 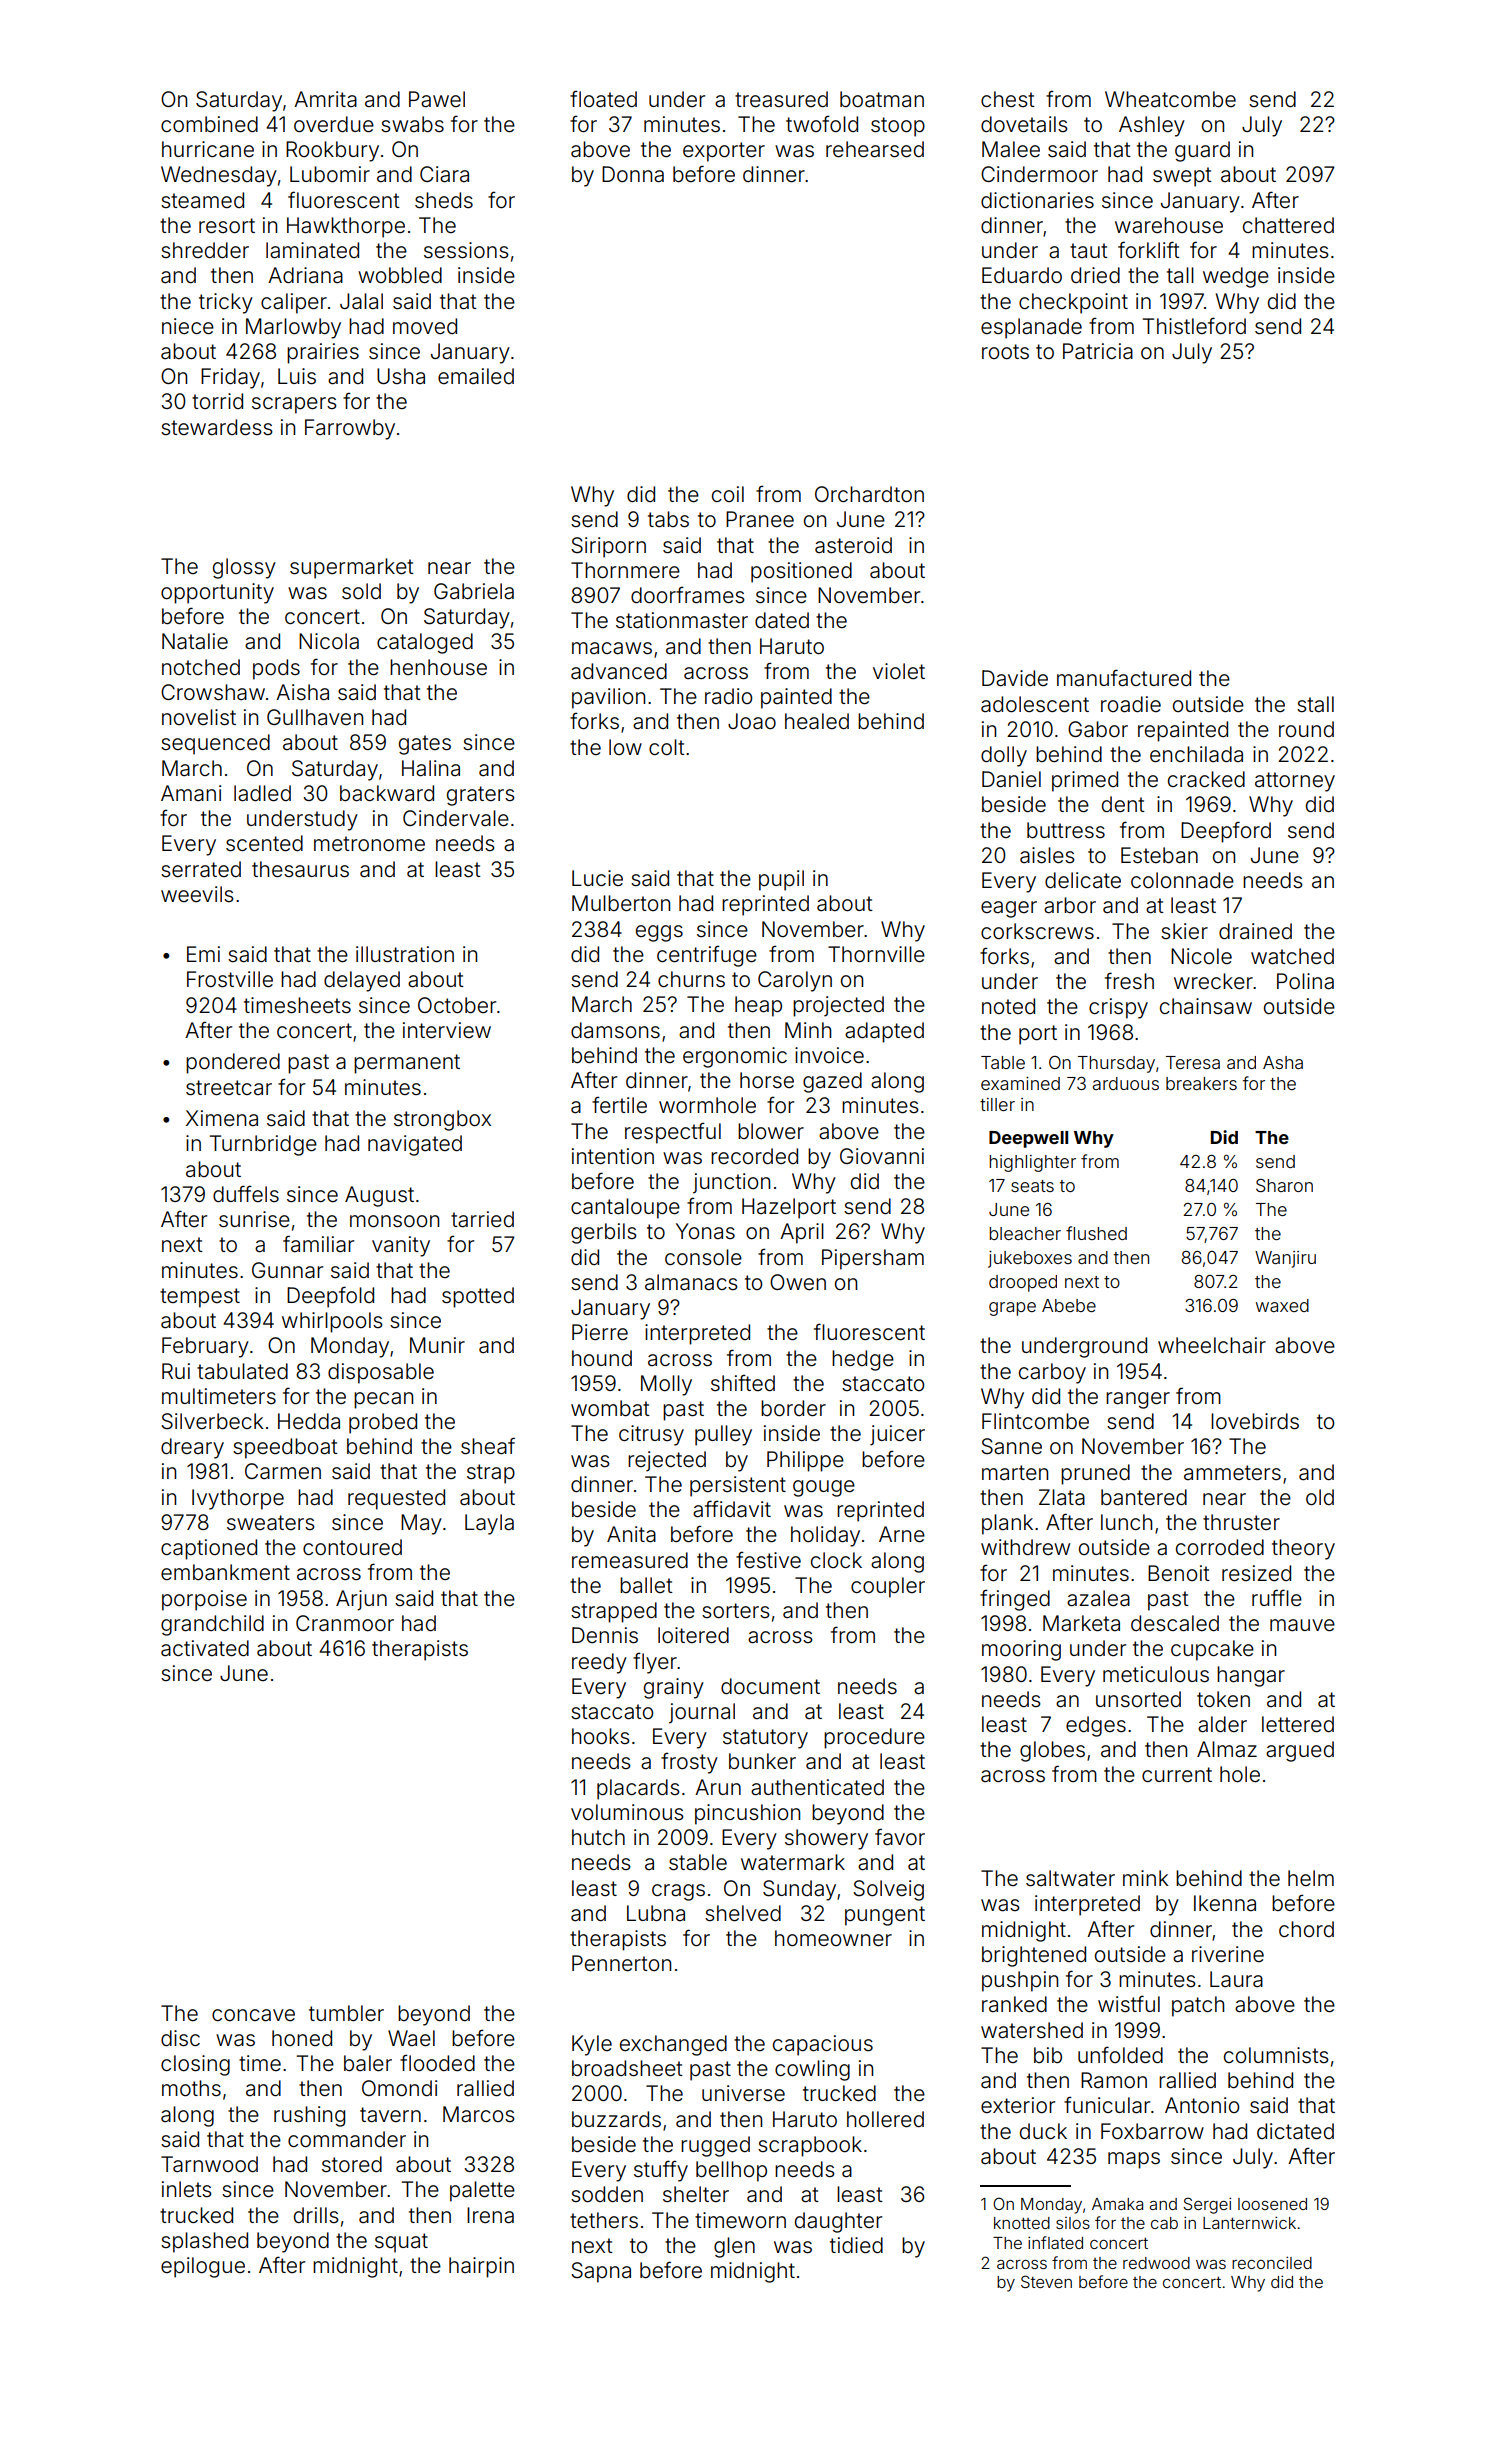 What do you see at coordinates (1008, 99) in the page?
I see `chest` at bounding box center [1008, 99].
